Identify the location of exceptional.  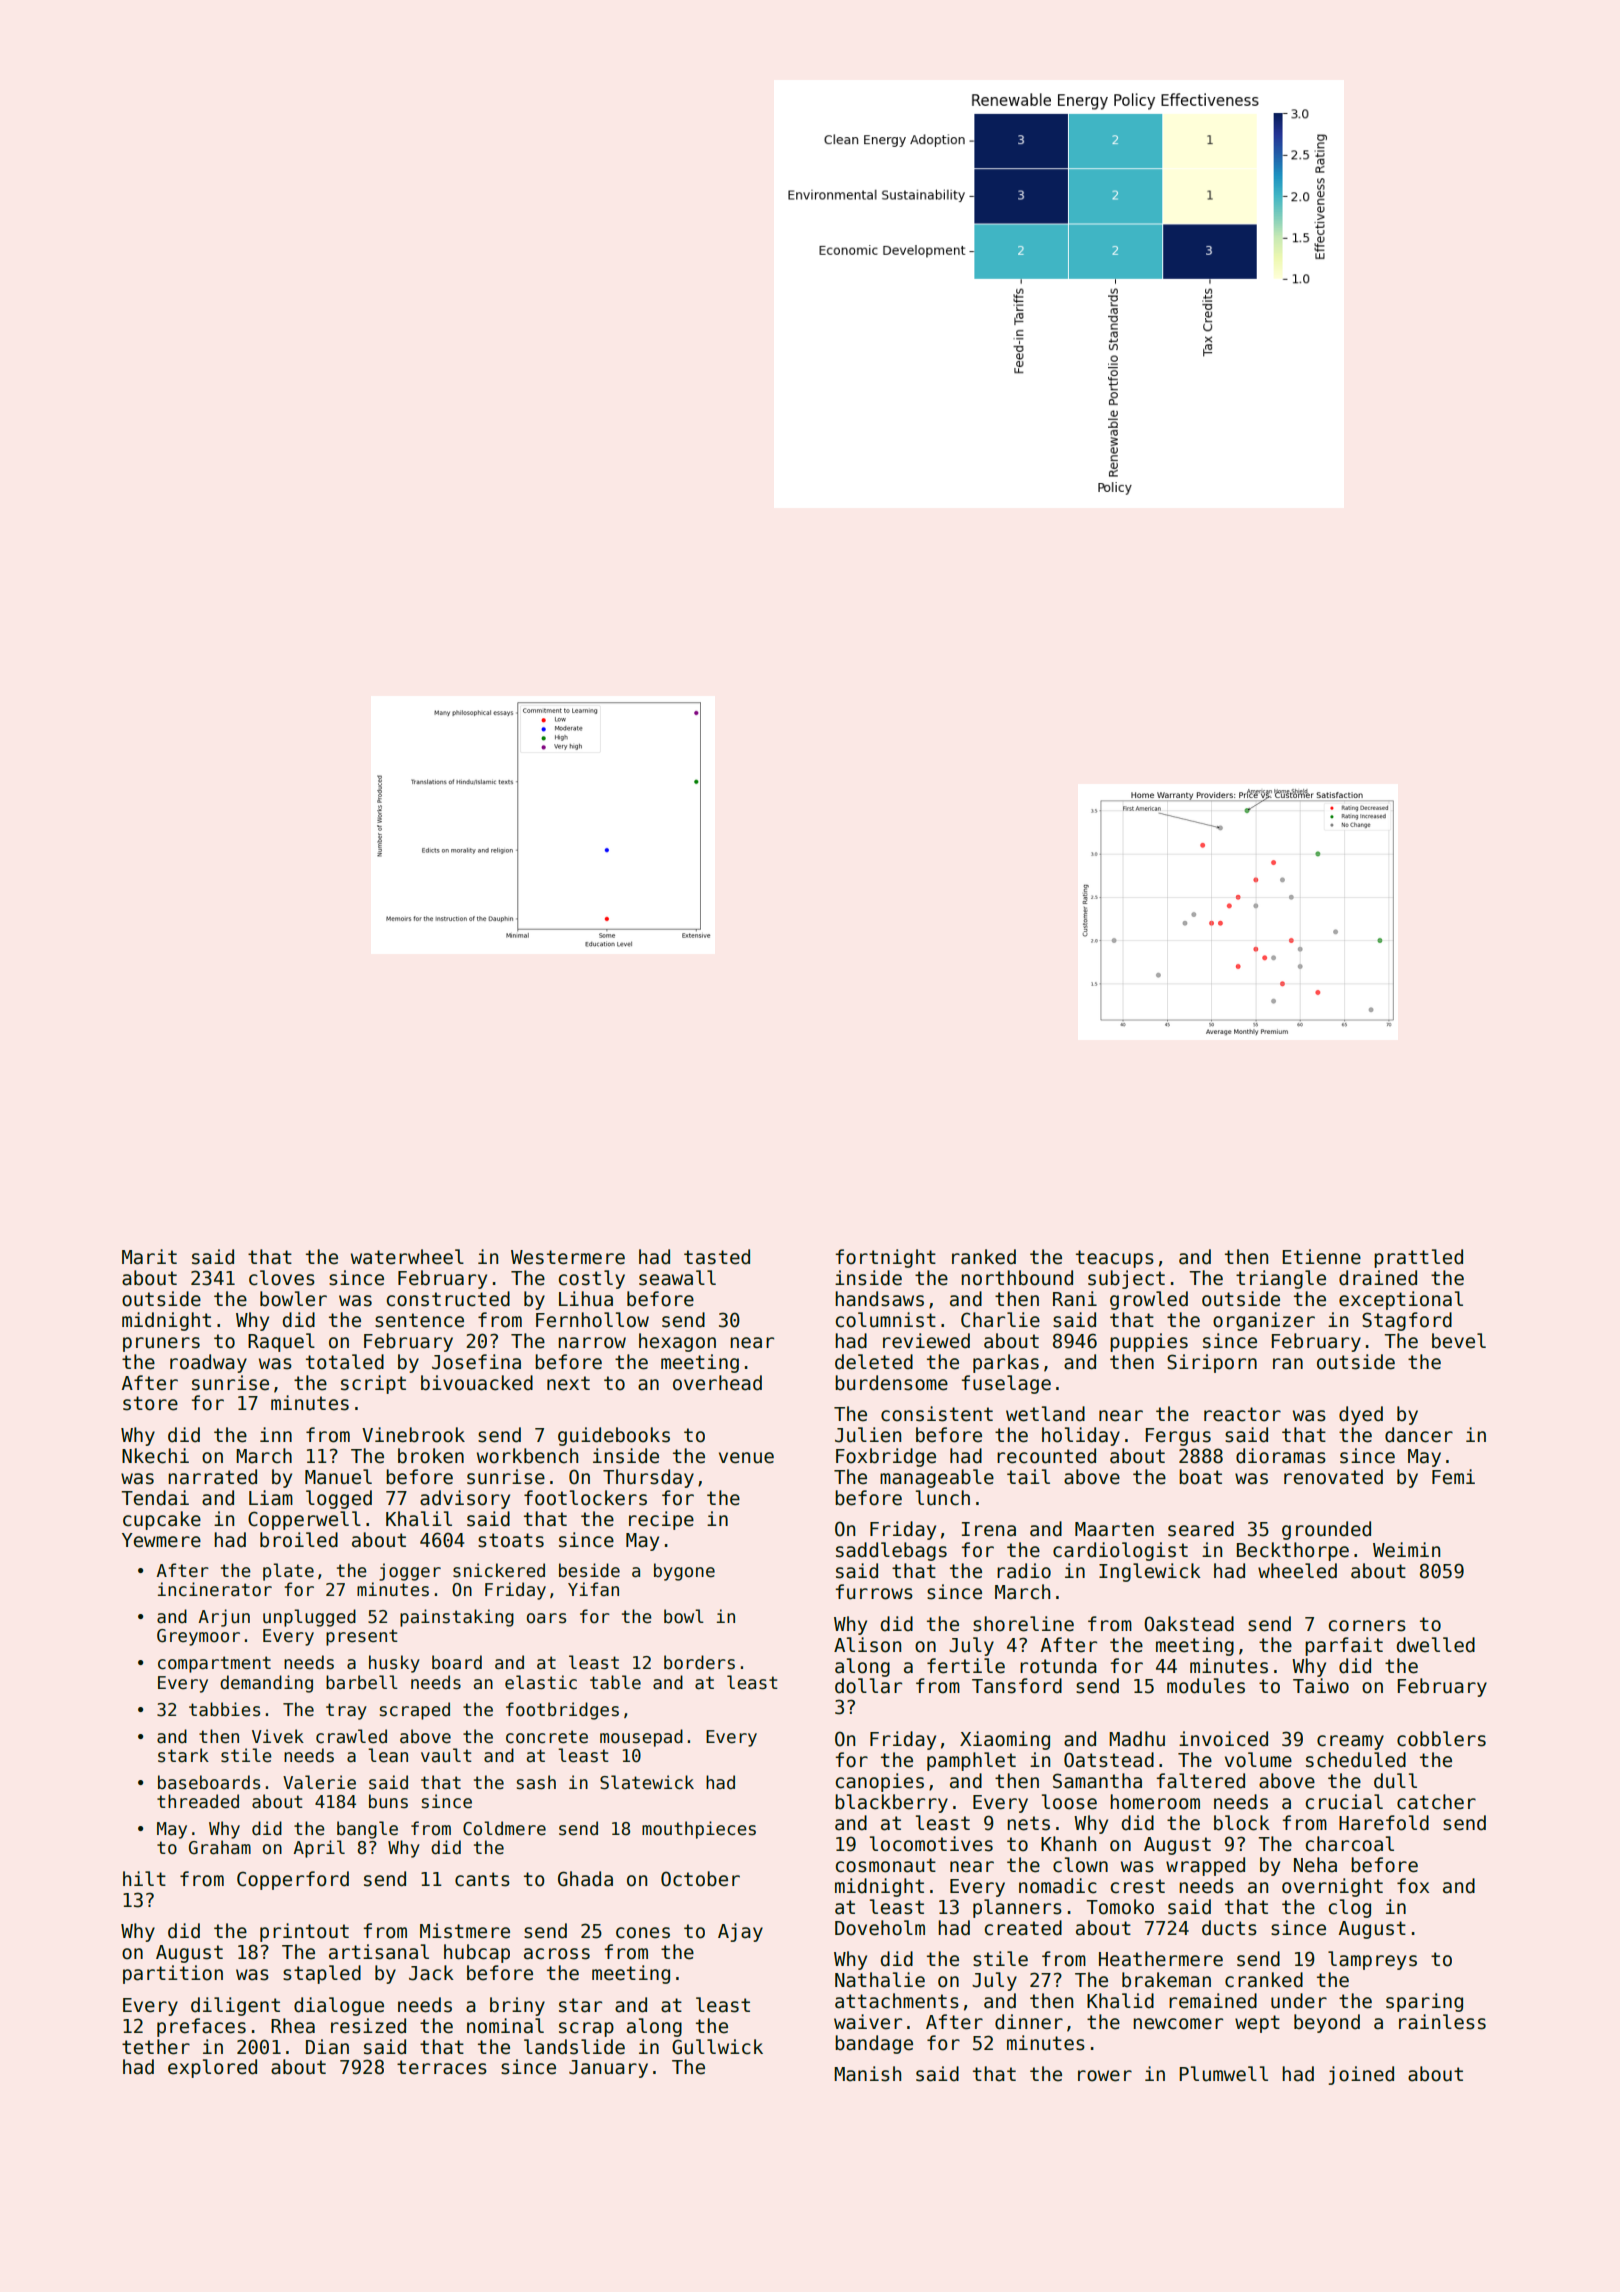
(1401, 1300).
